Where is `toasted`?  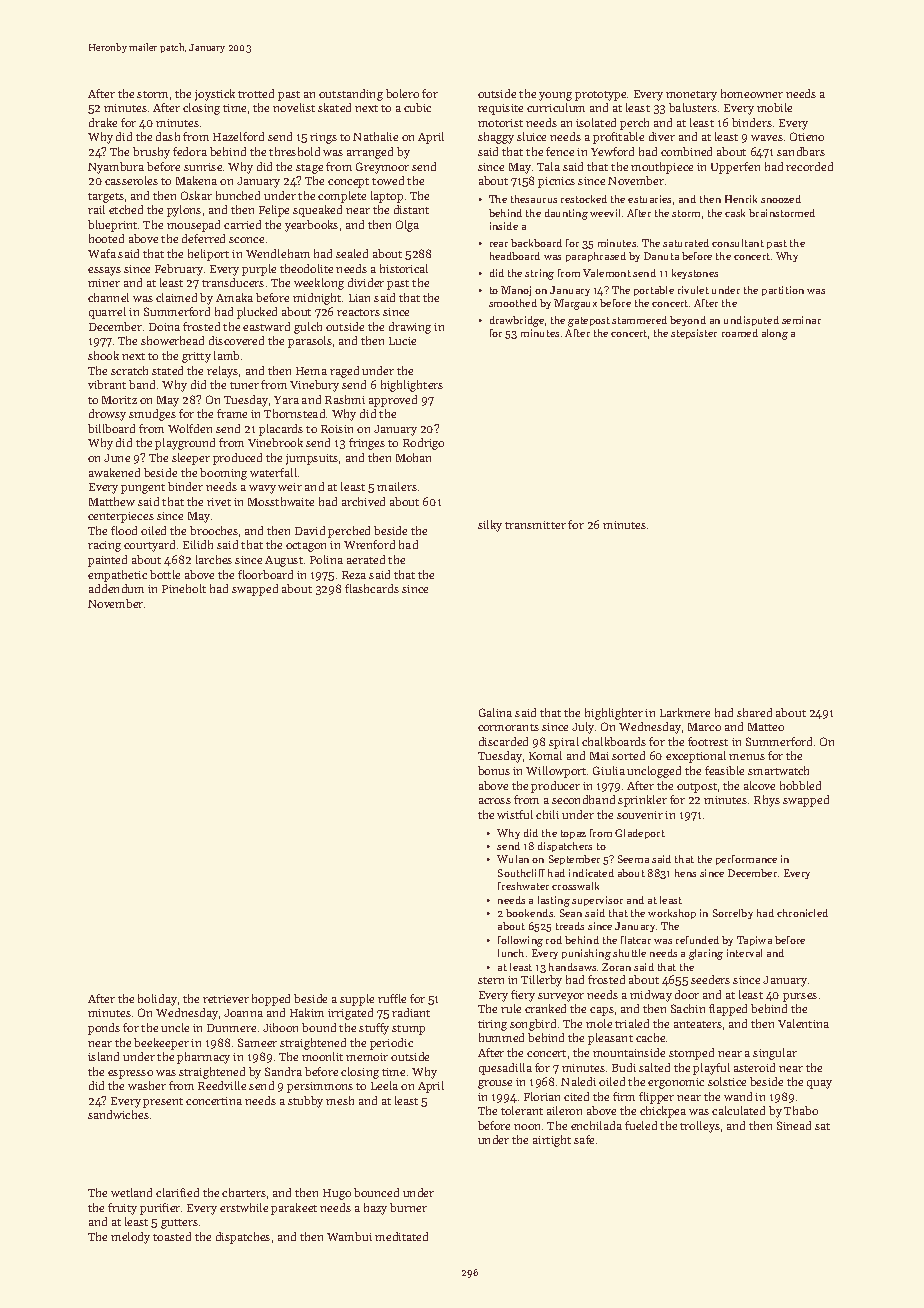
toasted is located at coordinates (172, 1236).
